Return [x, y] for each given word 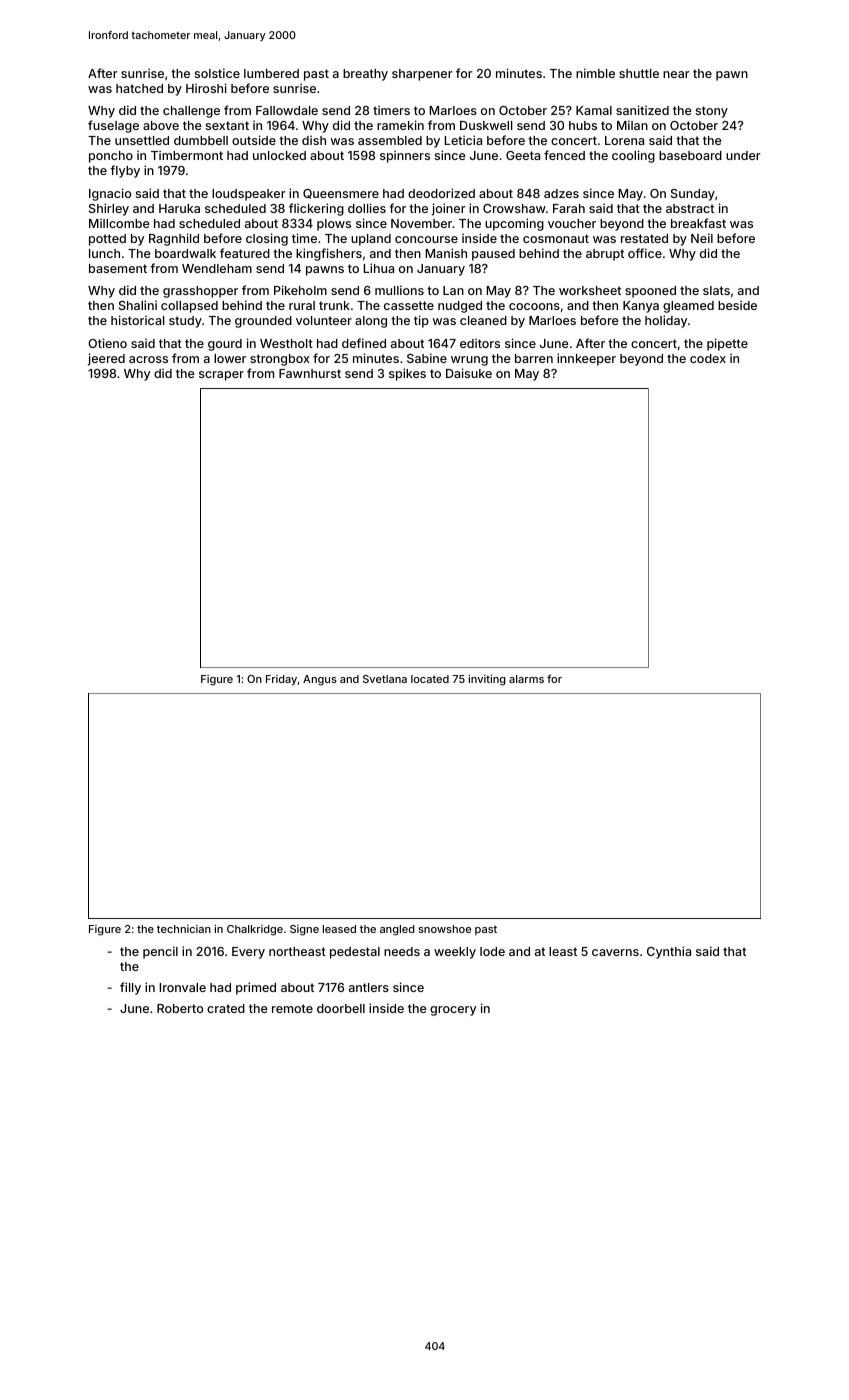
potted [107, 240]
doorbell [341, 1008]
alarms [526, 679]
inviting [487, 680]
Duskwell [486, 125]
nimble [595, 73]
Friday [282, 680]
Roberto [180, 1008]
